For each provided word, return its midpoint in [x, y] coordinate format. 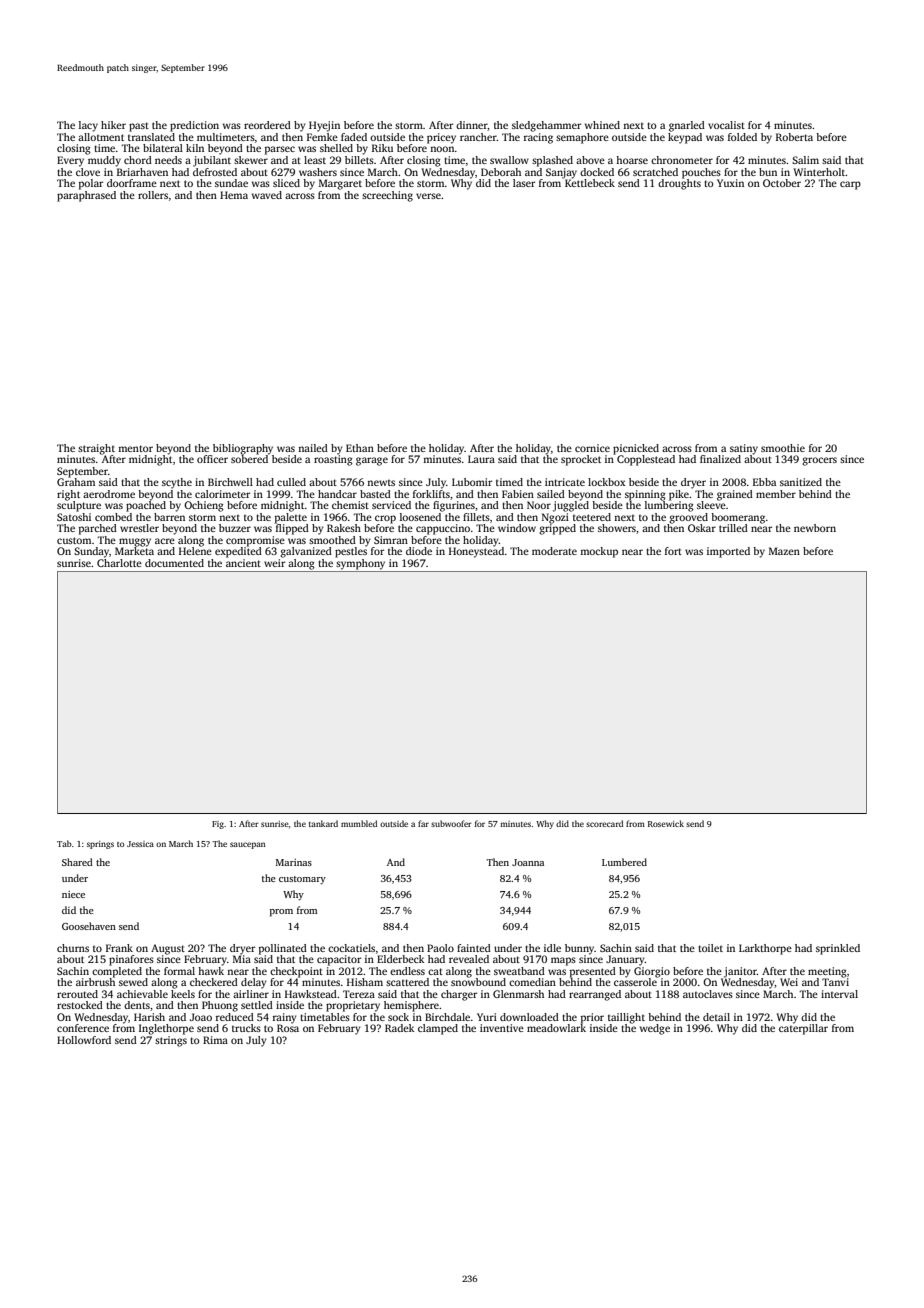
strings [171, 1041]
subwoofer [451, 823]
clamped [438, 1029]
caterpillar [803, 1029]
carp [850, 185]
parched [98, 529]
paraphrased [86, 196]
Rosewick [666, 823]
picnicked [636, 449]
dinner [472, 126]
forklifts [431, 494]
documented [174, 563]
